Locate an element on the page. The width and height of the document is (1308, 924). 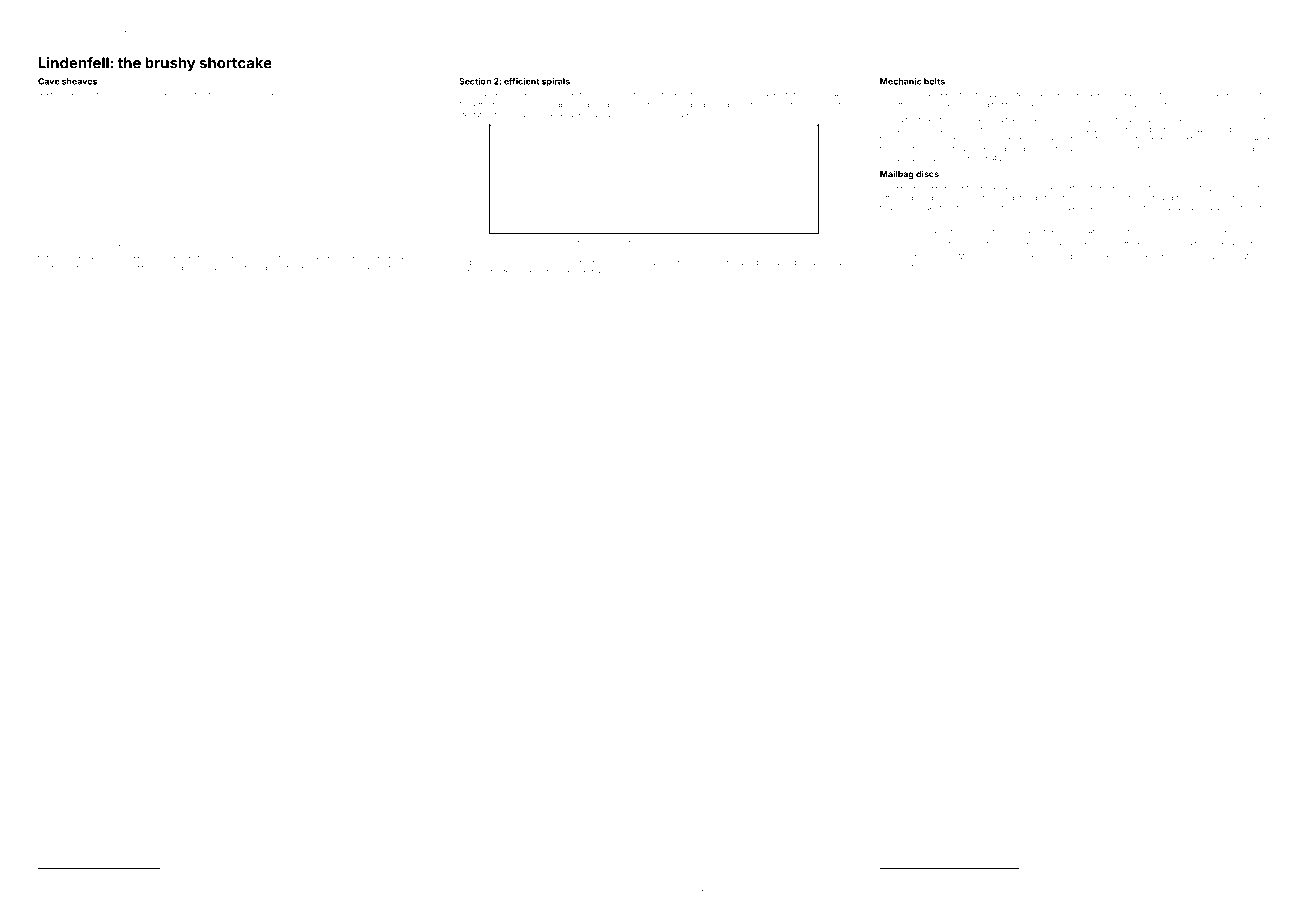
bookshelves is located at coordinates (1002, 188).
